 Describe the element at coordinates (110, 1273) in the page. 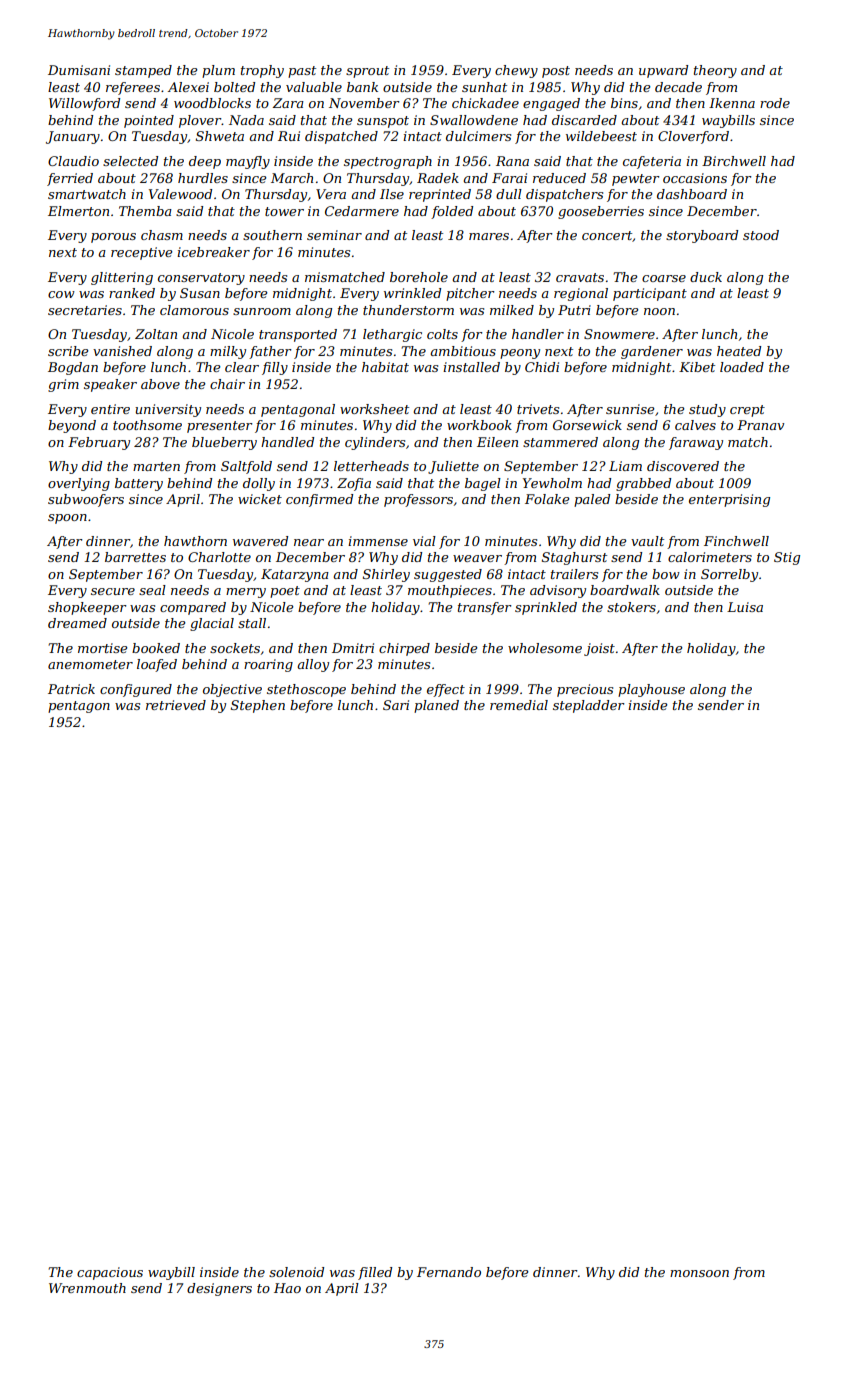

I see `capacious` at that location.
